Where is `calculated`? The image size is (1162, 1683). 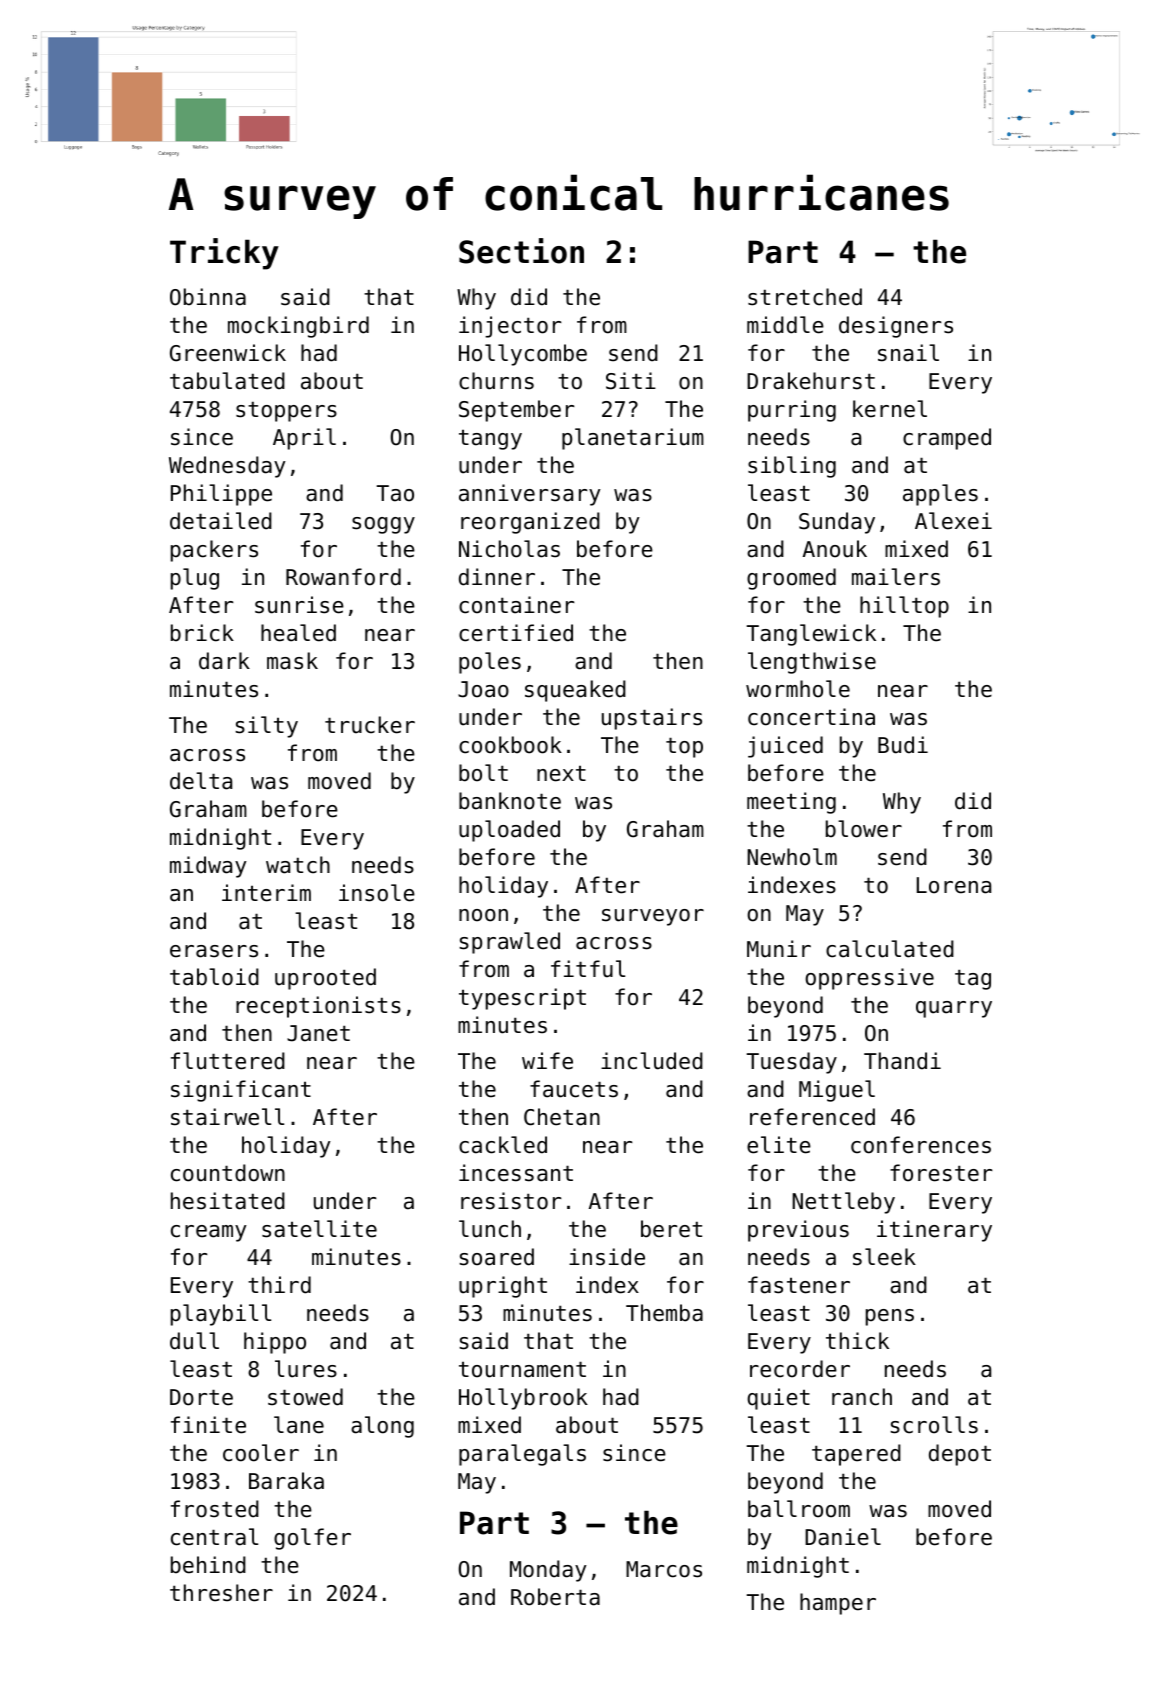
calculated is located at coordinates (890, 949).
